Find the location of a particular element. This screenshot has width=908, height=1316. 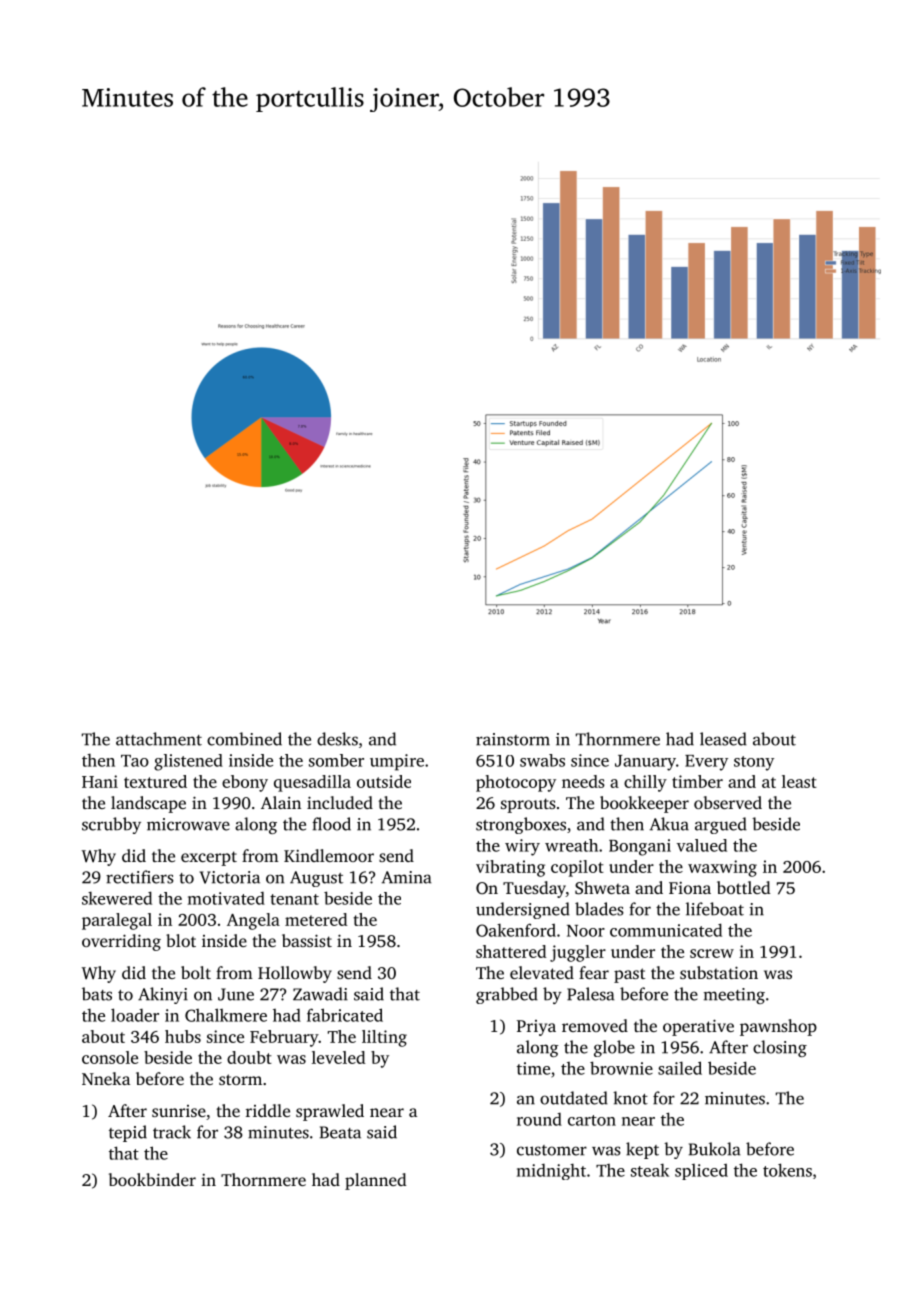

motivated is located at coordinates (226, 898).
